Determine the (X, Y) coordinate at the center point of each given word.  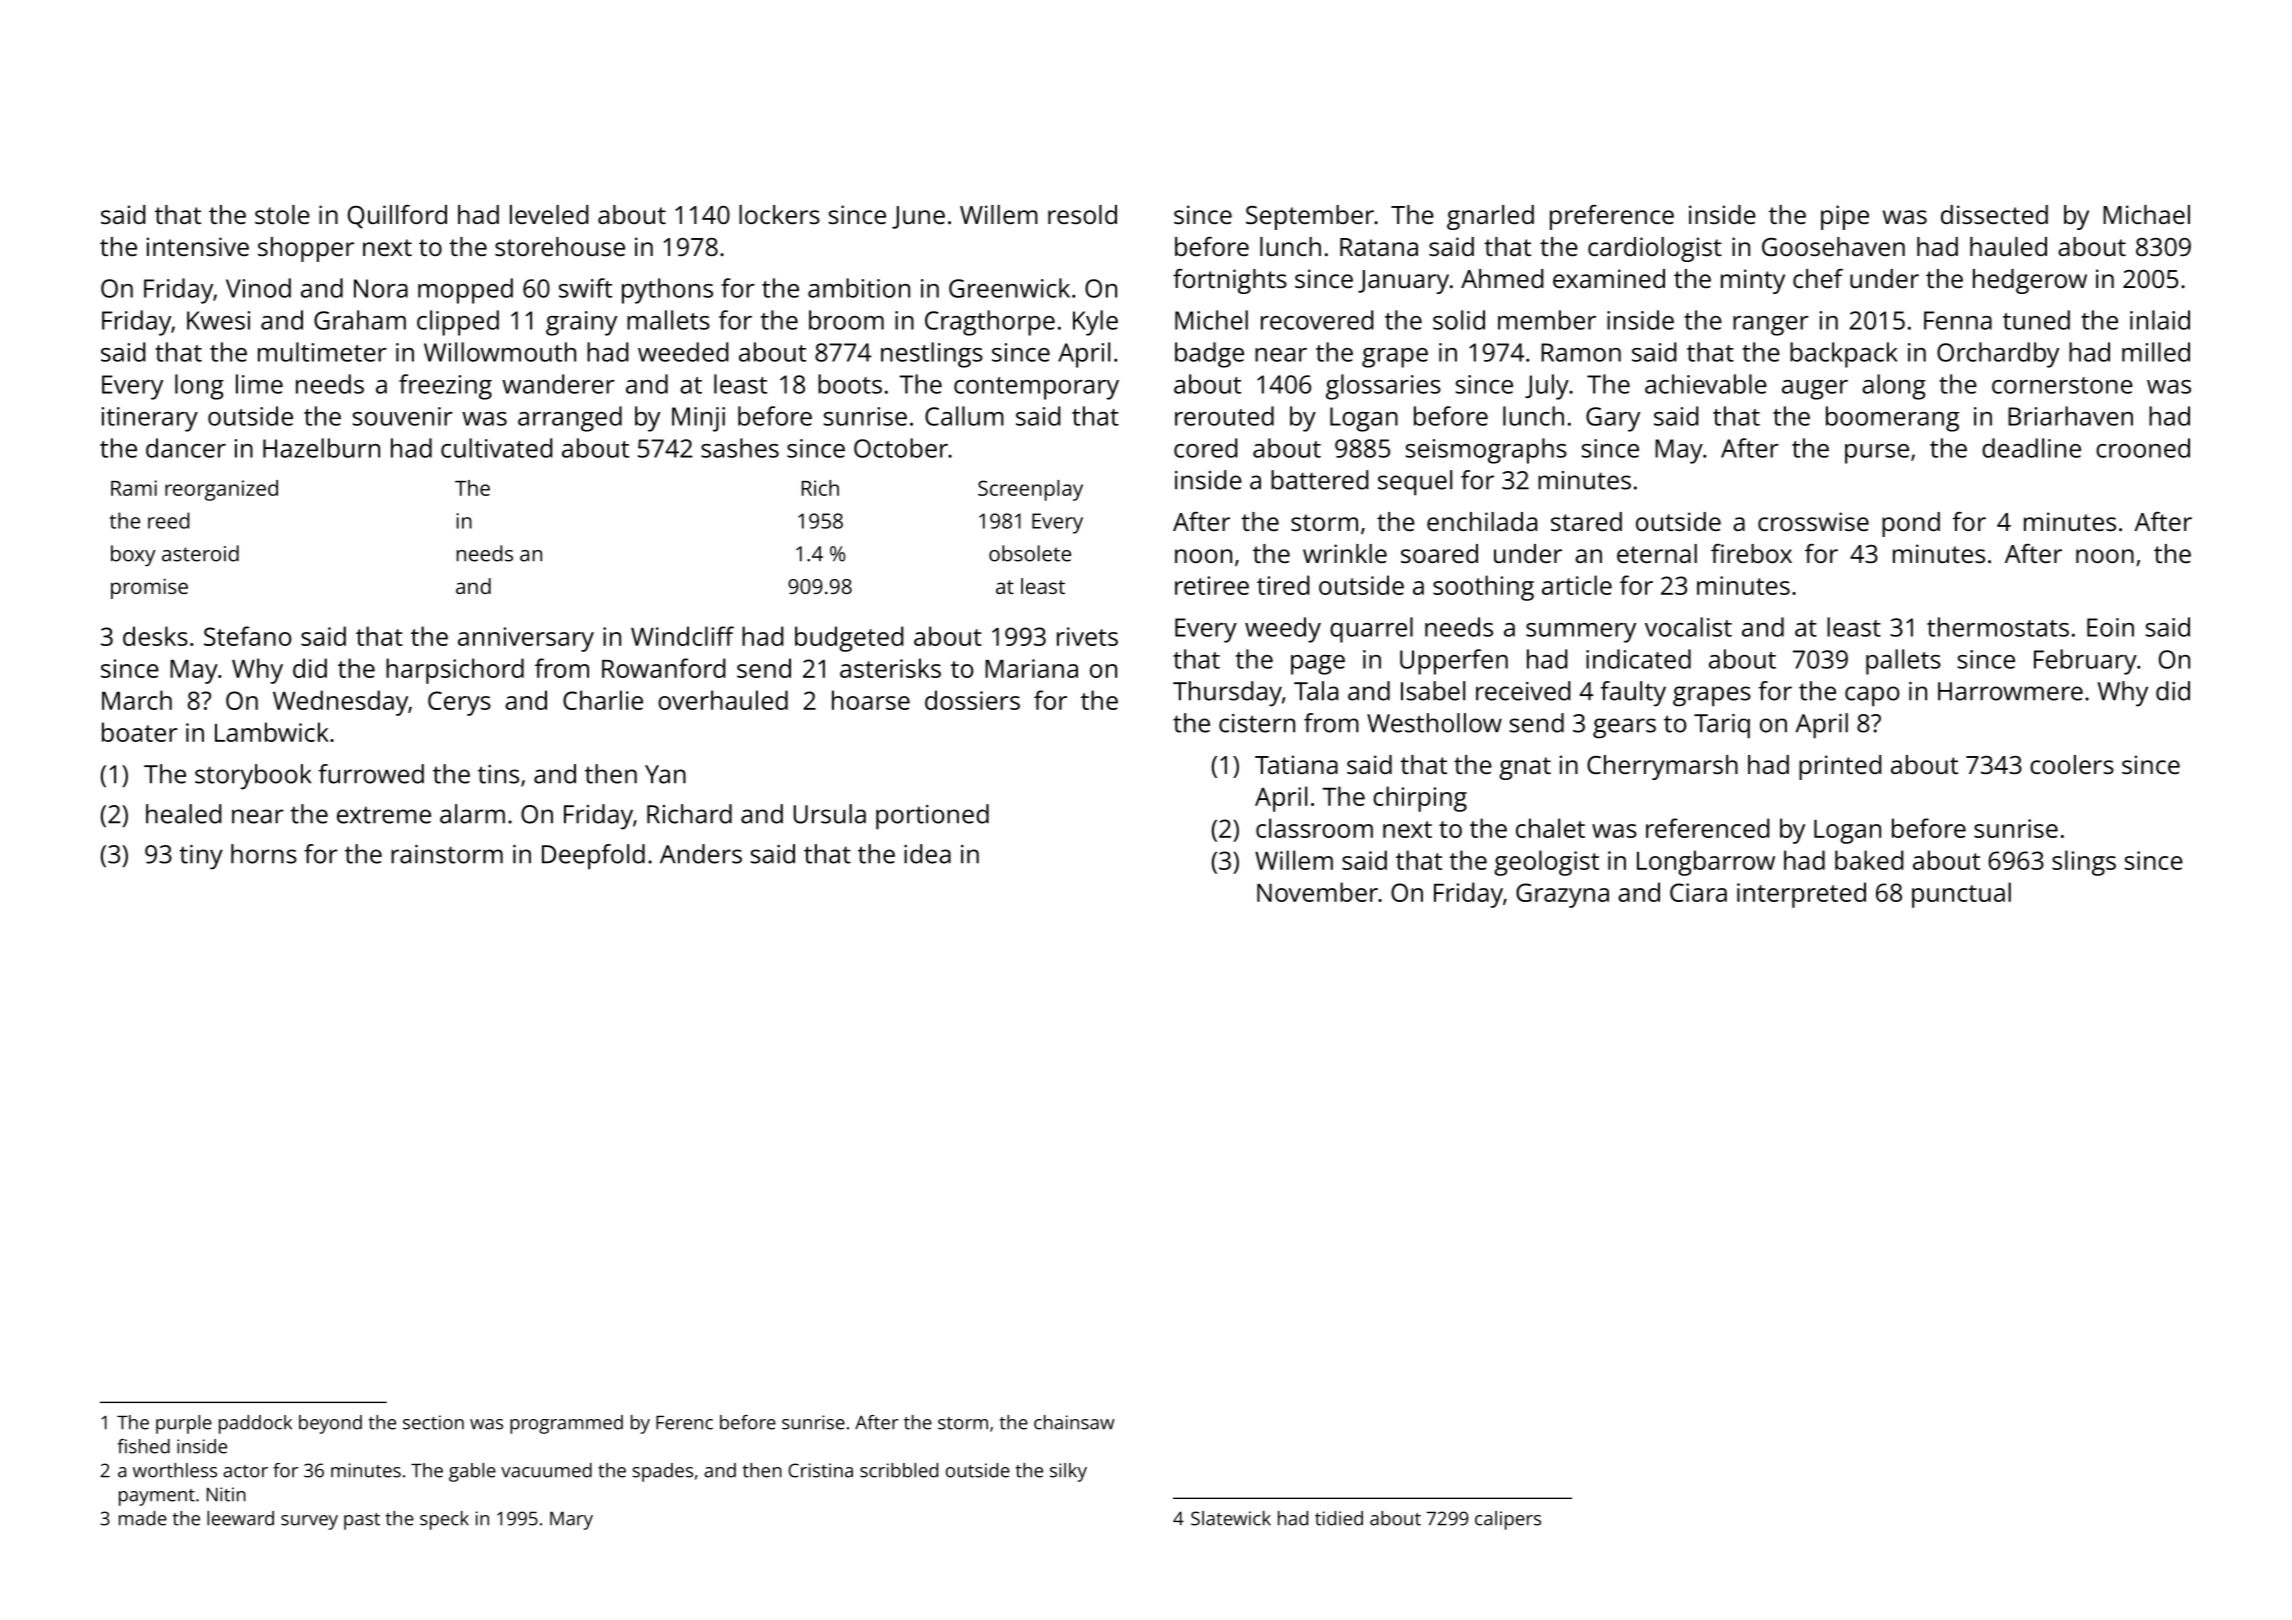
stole (282, 214)
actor (245, 1471)
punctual (1961, 895)
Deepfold (593, 857)
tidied (1339, 1518)
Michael (2146, 214)
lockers (779, 214)
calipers (1508, 1520)
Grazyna (1562, 895)
